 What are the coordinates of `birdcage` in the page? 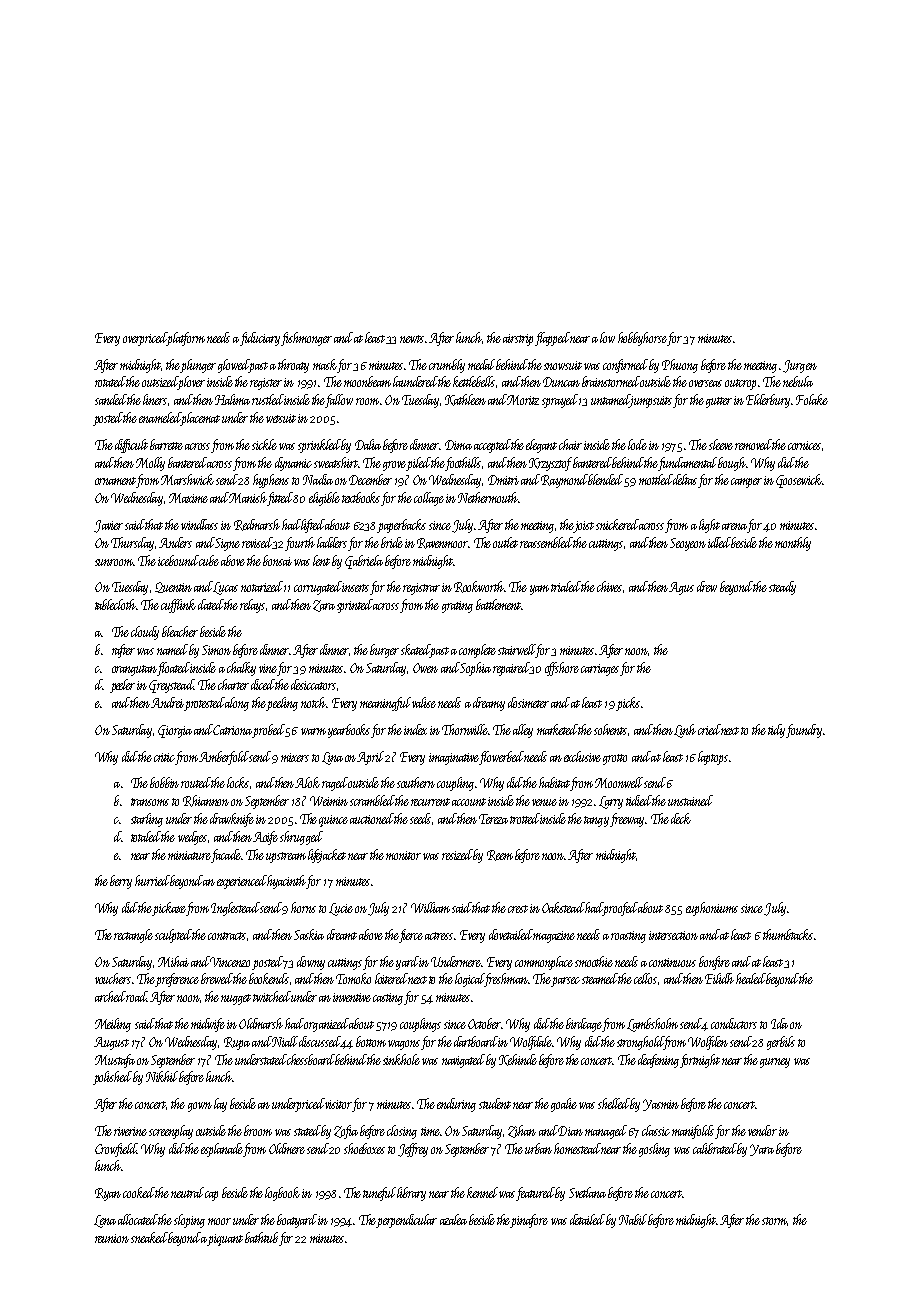 It's located at (584, 1025).
